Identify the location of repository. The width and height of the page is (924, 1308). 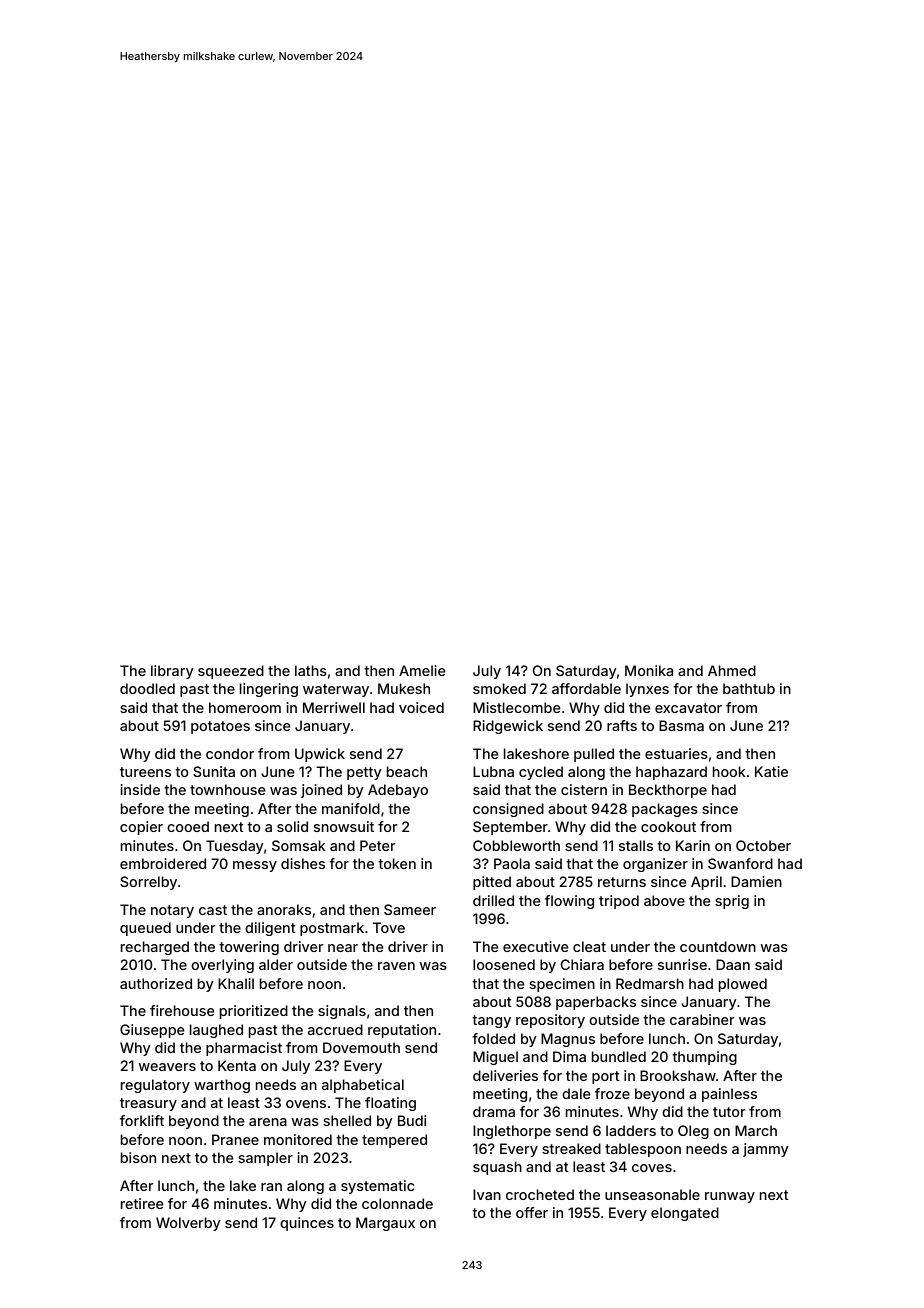
(550, 1021).
